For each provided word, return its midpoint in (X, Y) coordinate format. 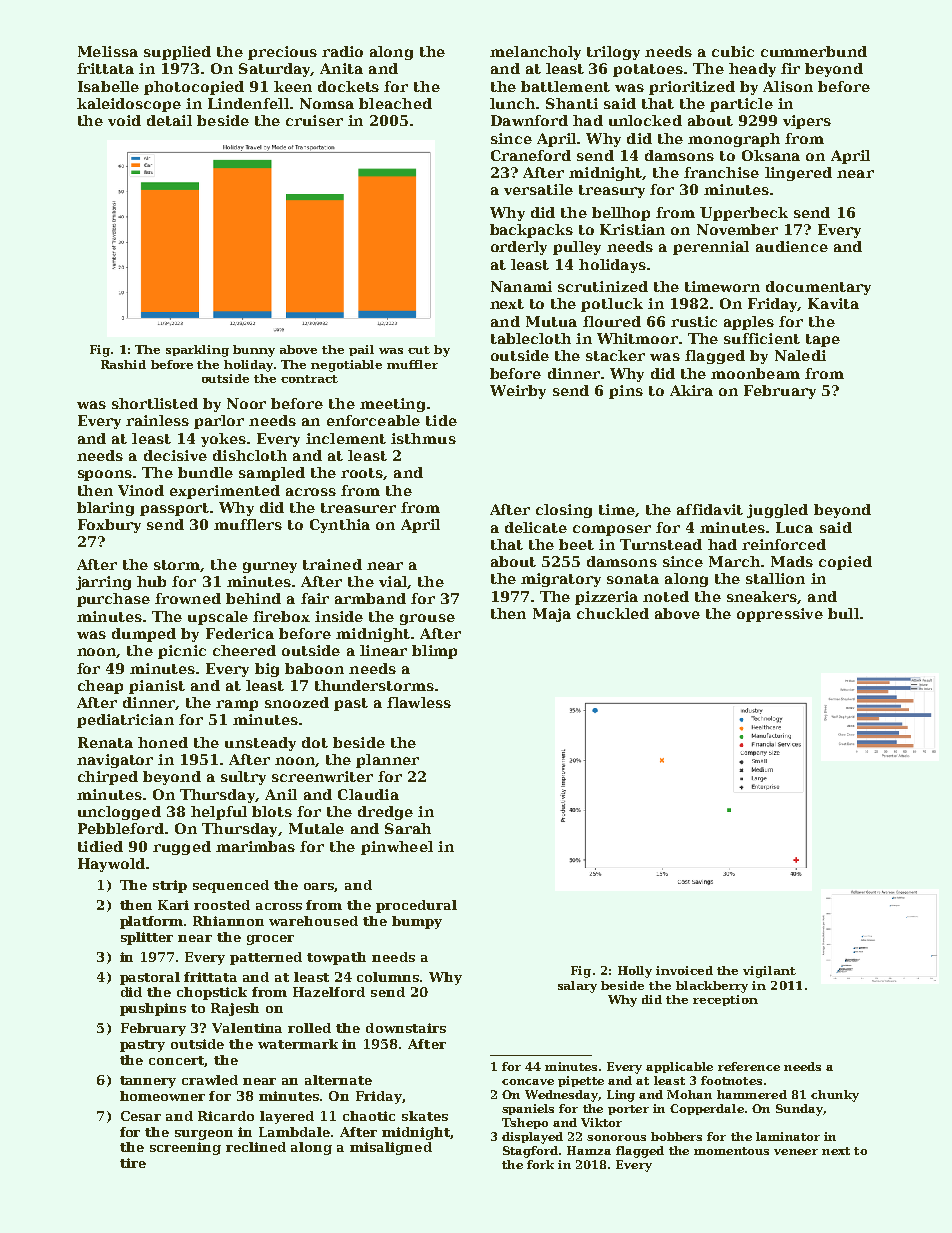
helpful (219, 813)
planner (387, 761)
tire (133, 1163)
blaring (105, 509)
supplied (177, 53)
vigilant (769, 972)
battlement (565, 86)
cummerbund (814, 51)
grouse (427, 619)
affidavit (710, 509)
